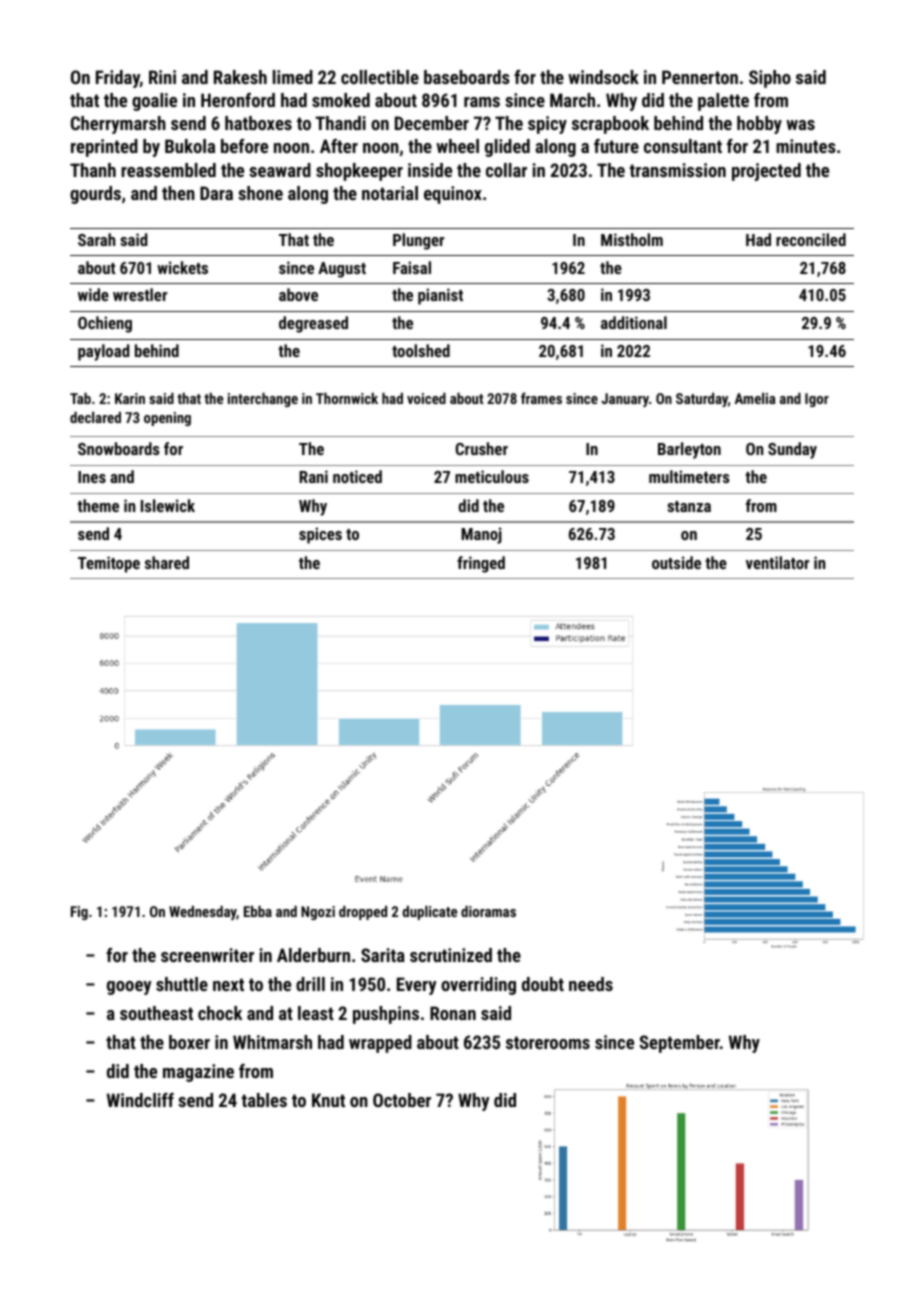 The width and height of the screenshot is (924, 1311). Describe the element at coordinates (328, 1100) in the screenshot. I see `Knut` at that location.
